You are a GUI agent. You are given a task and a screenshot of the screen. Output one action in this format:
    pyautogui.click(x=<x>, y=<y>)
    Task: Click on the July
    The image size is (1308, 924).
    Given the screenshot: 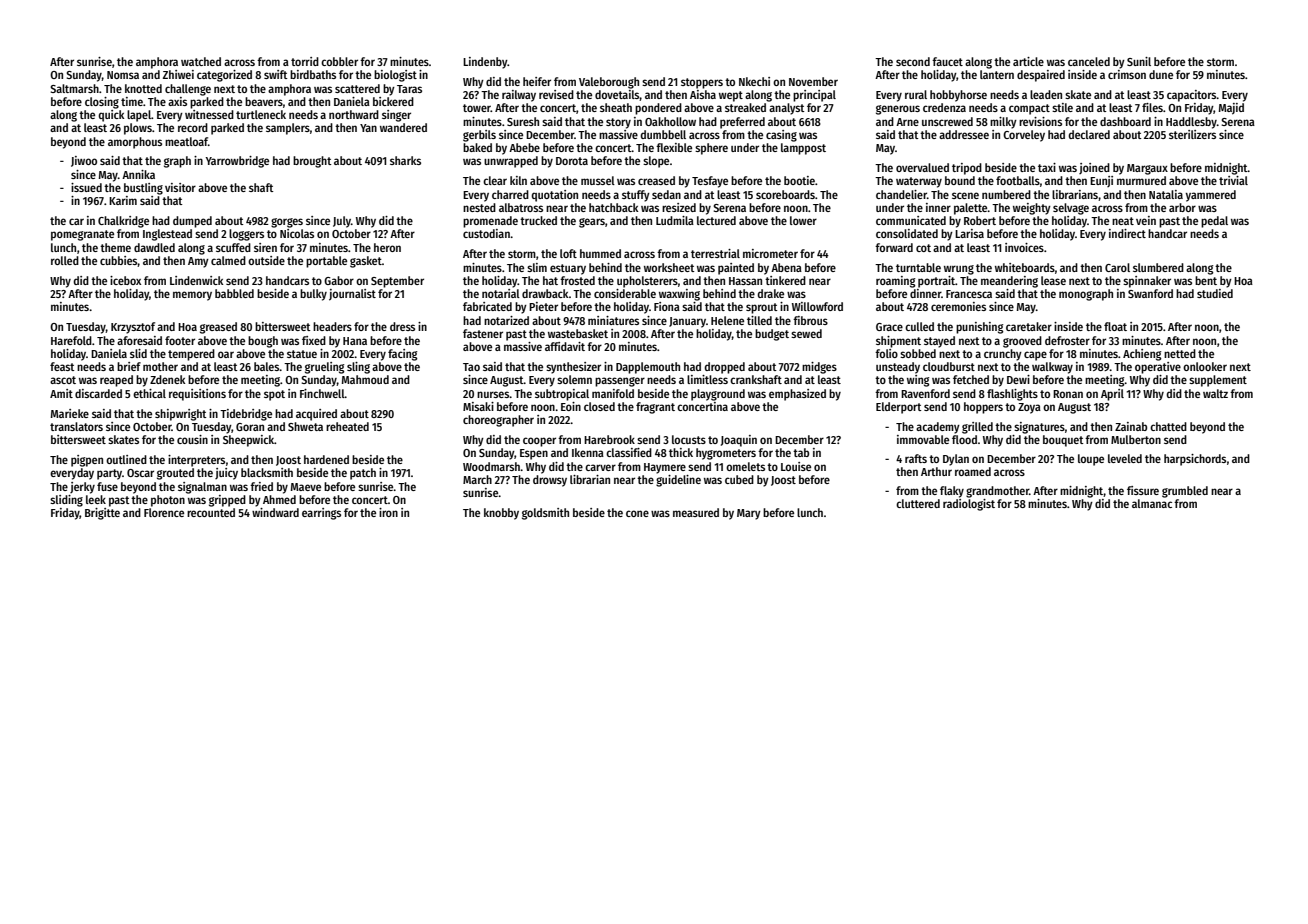 What is the action you would take?
    pyautogui.click(x=342, y=222)
